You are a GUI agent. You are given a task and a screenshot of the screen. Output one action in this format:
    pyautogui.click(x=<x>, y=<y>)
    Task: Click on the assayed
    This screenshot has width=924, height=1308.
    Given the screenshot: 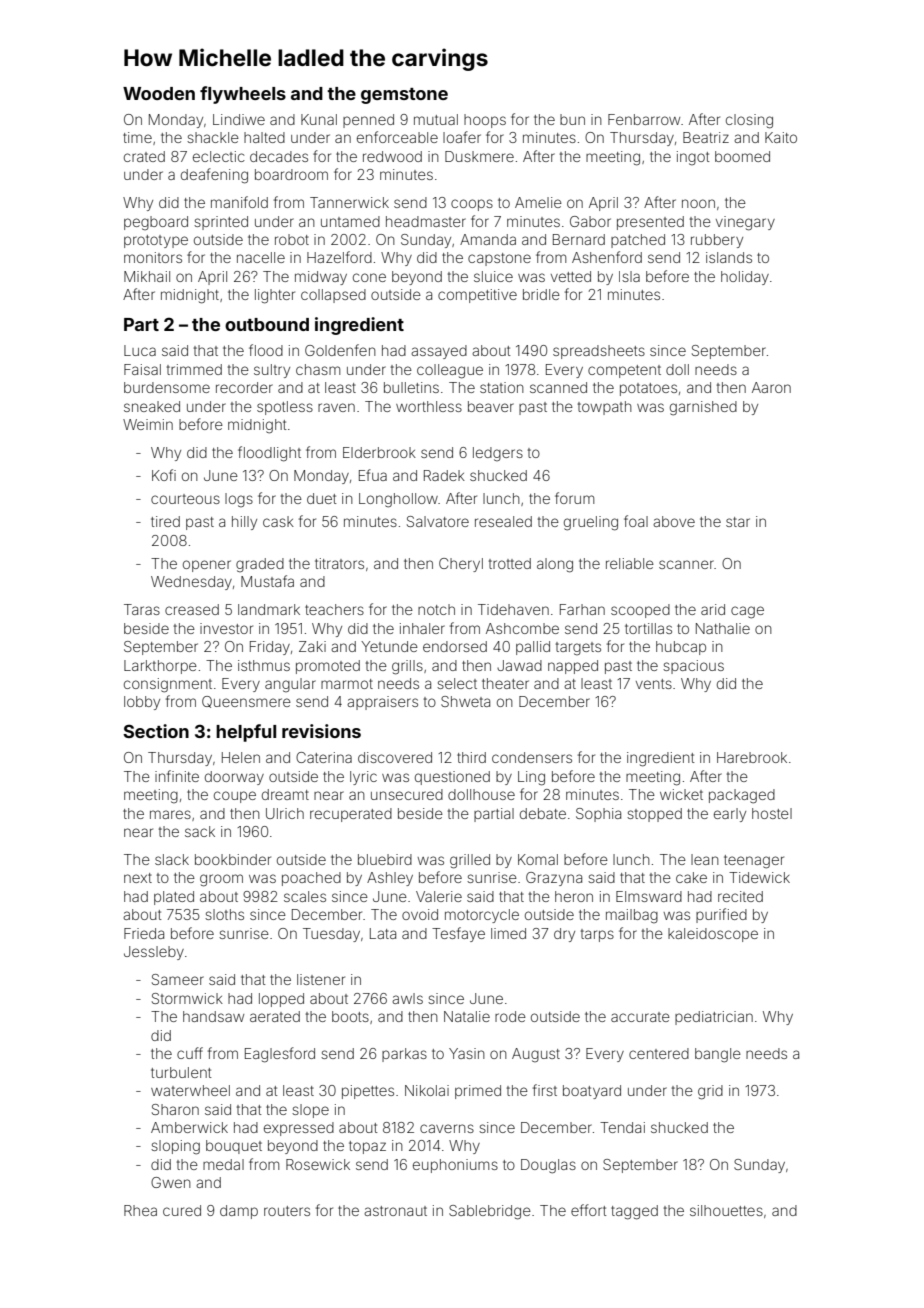 What is the action you would take?
    pyautogui.click(x=439, y=352)
